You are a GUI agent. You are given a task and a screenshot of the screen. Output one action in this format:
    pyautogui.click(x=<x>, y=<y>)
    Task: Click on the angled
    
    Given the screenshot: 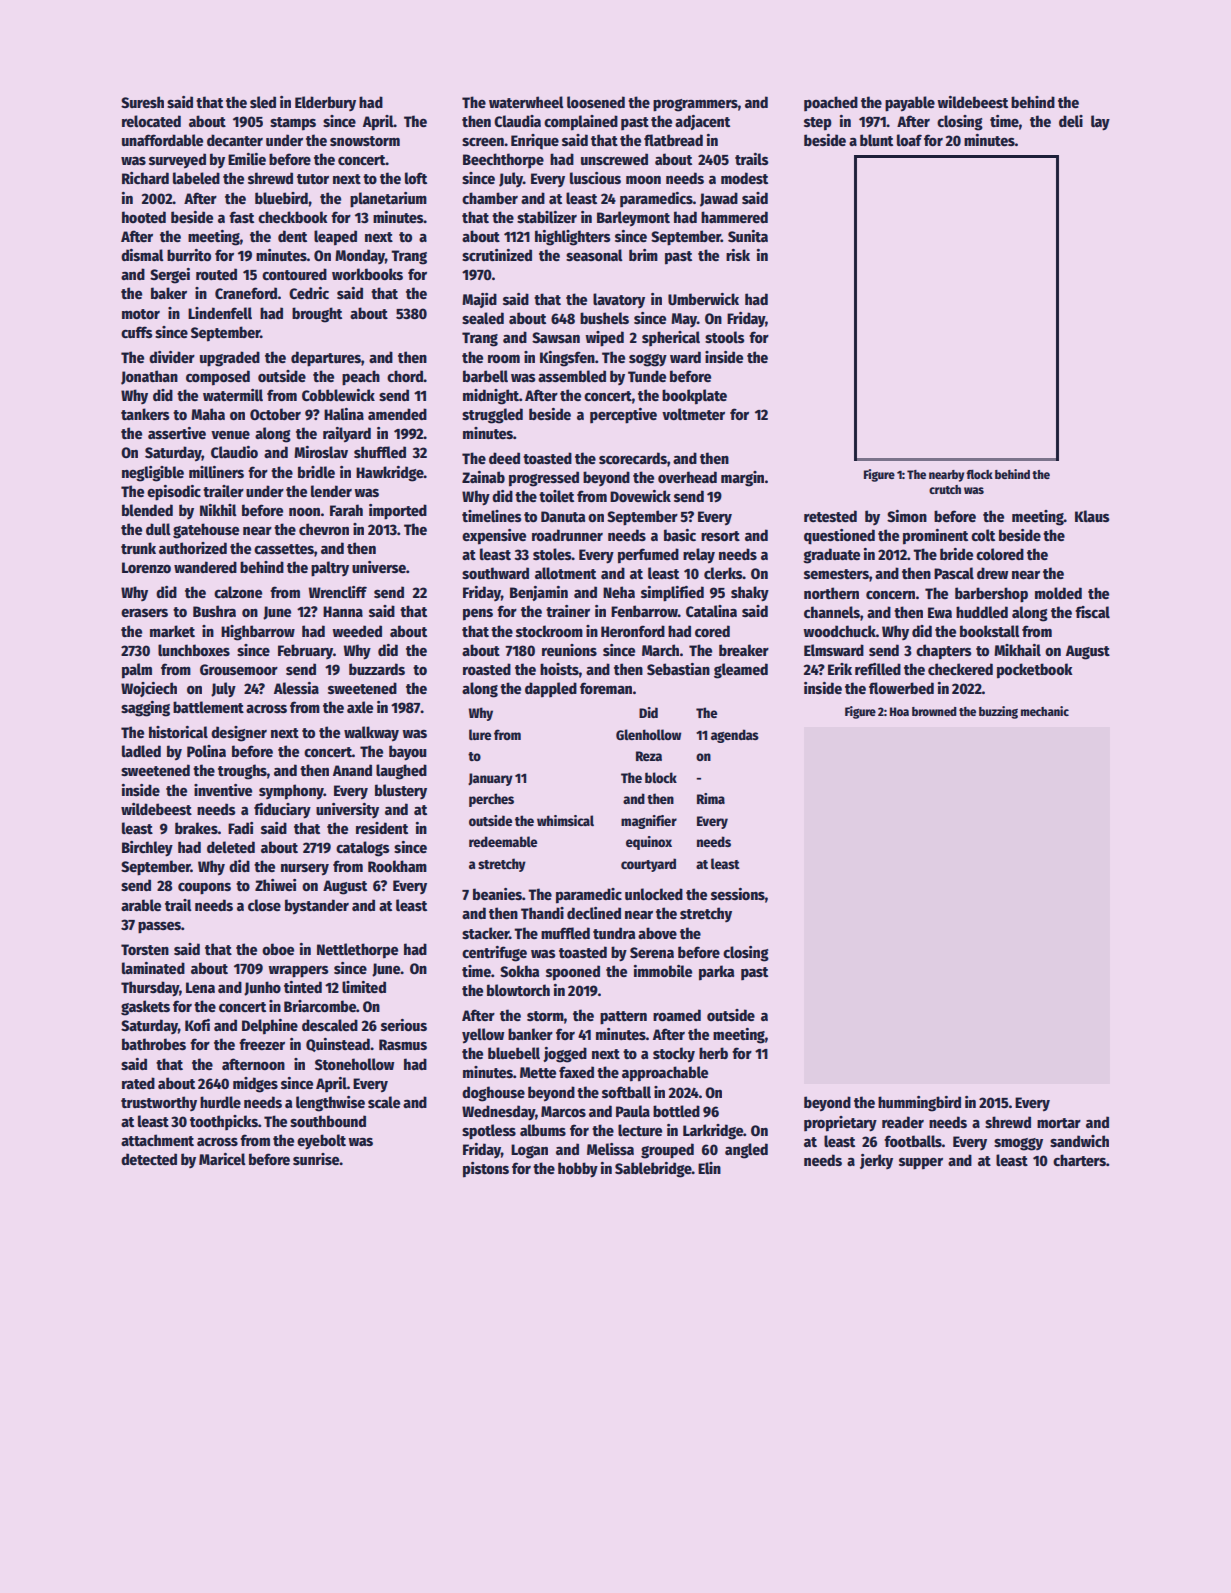 What is the action you would take?
    pyautogui.click(x=746, y=1151)
